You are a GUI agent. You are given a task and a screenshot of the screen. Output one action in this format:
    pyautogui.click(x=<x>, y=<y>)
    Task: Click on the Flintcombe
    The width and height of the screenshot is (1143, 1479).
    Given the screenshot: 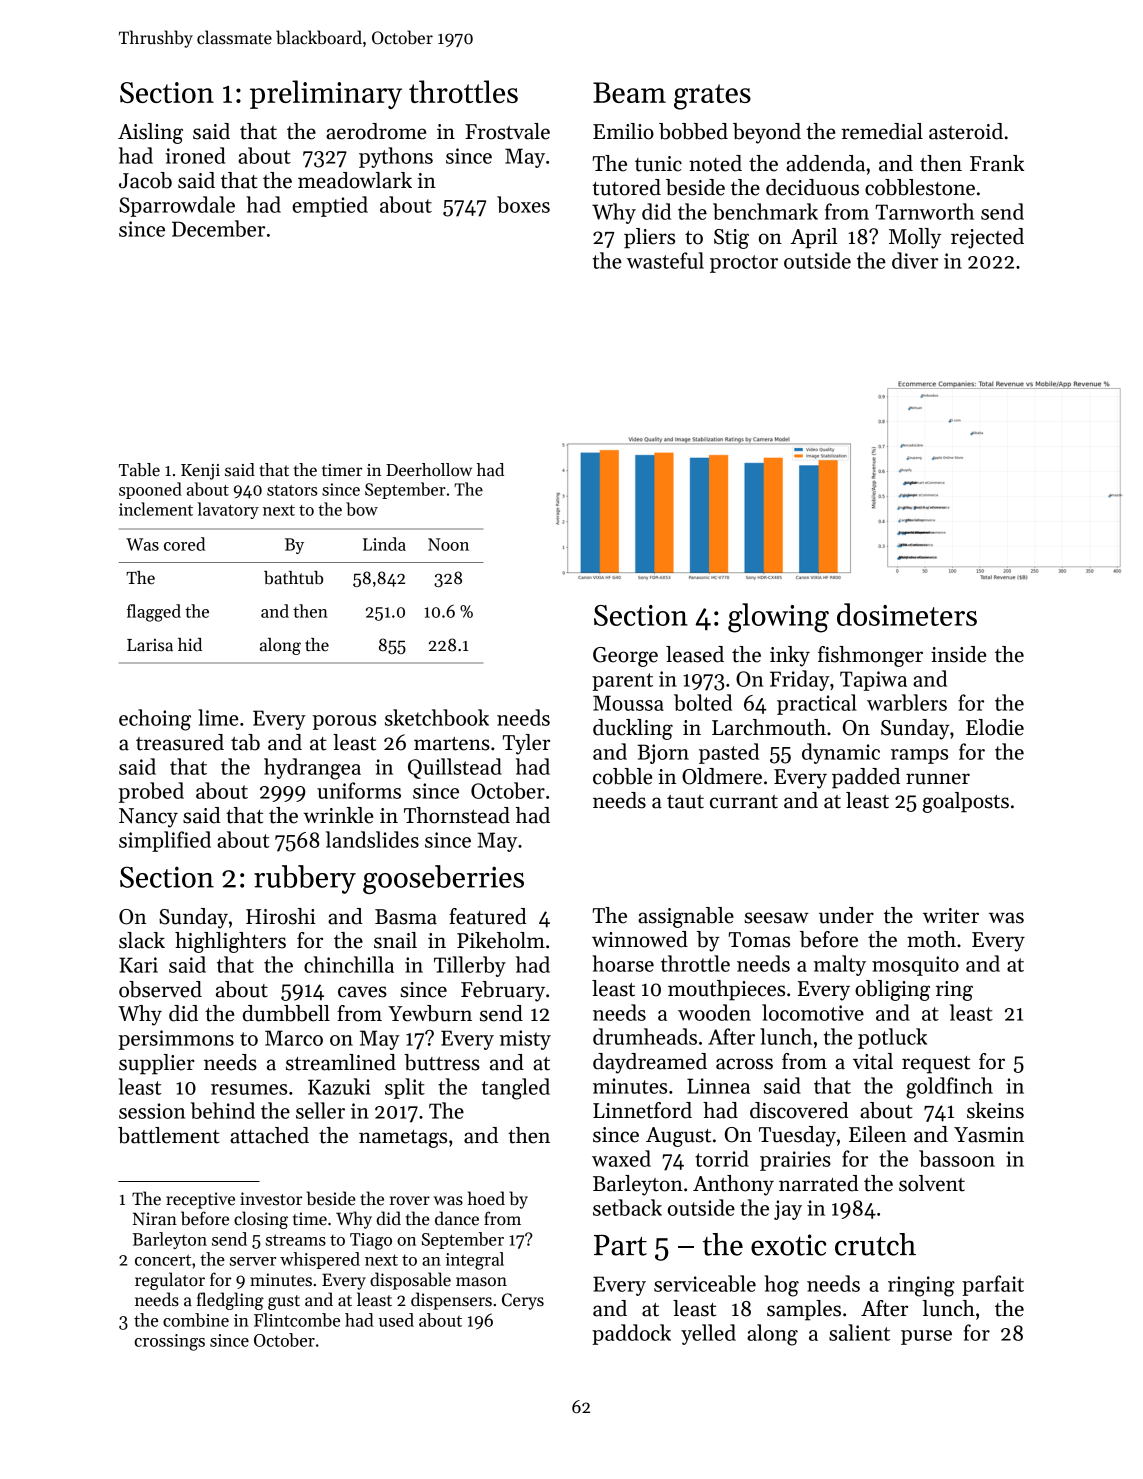 What is the action you would take?
    pyautogui.click(x=297, y=1320)
